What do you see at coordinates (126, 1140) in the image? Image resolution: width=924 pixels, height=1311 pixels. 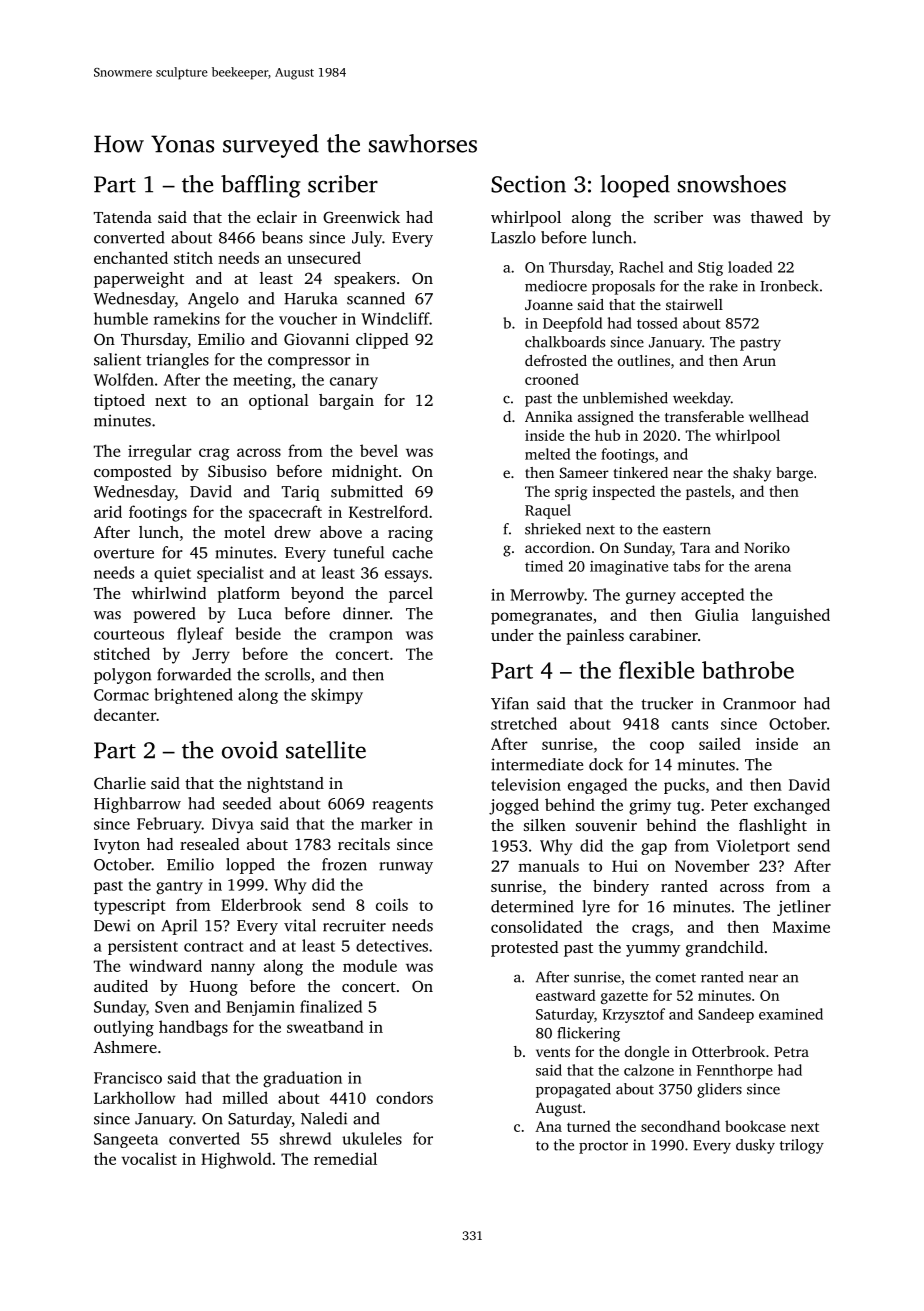 I see `Sangeeta` at bounding box center [126, 1140].
